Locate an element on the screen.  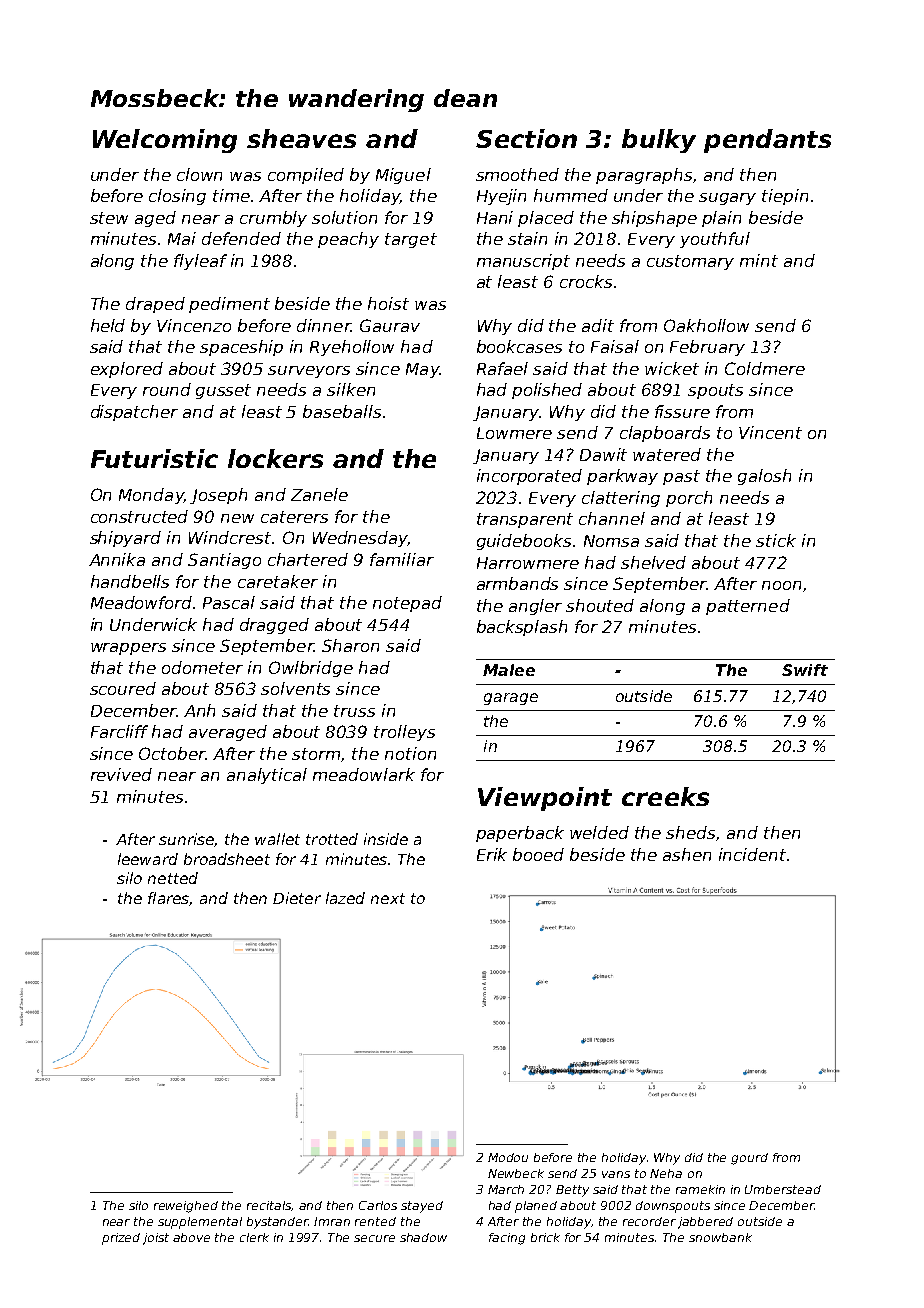
Erik is located at coordinates (492, 854).
